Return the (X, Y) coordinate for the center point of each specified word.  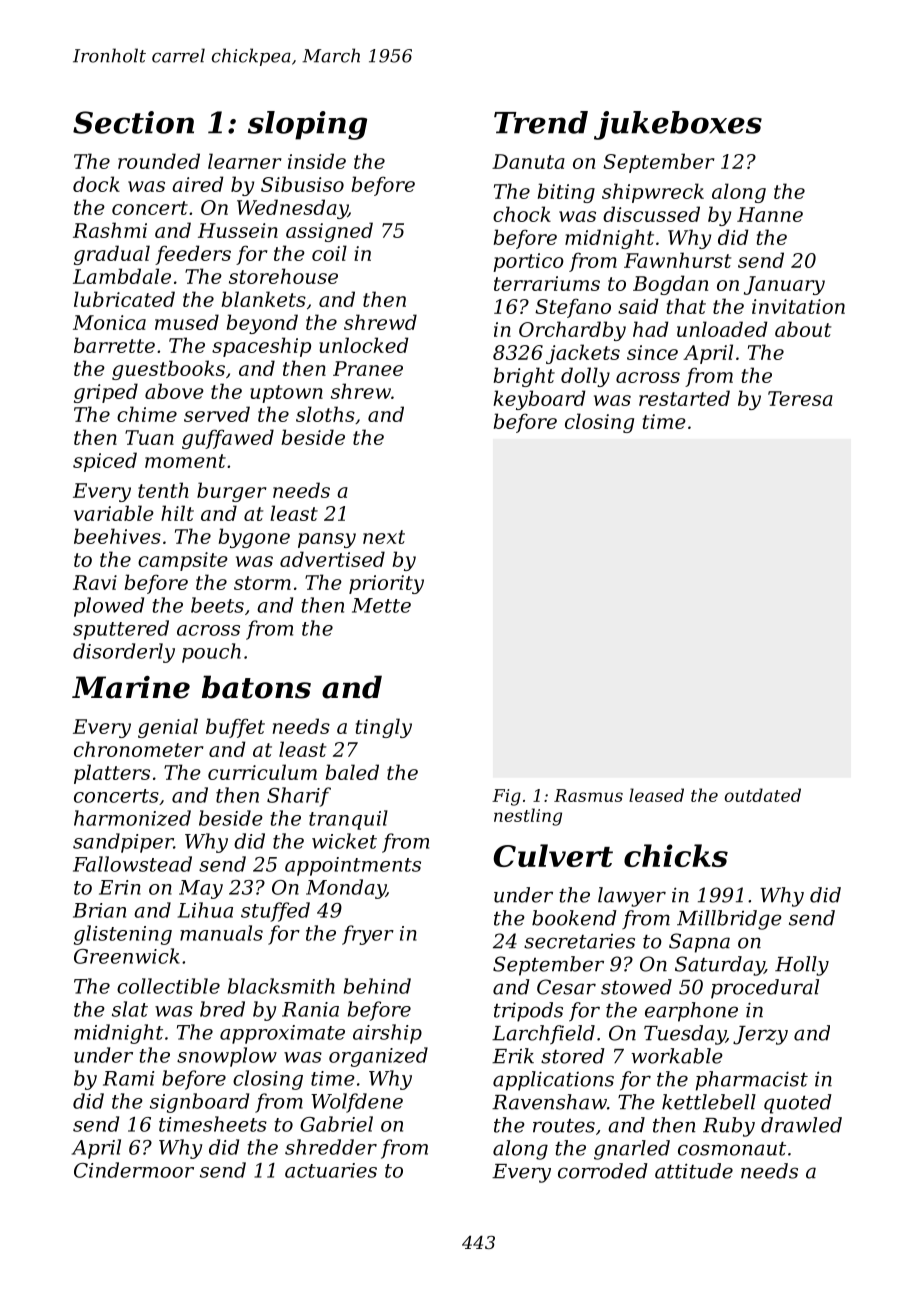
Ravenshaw (549, 1102)
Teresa (800, 398)
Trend (541, 122)
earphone (691, 1012)
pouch (211, 653)
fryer (368, 935)
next (384, 537)
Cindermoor (134, 1170)
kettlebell (709, 1102)
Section (133, 122)
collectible (168, 986)
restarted (684, 398)
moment (185, 461)
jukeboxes (678, 125)
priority (386, 584)
